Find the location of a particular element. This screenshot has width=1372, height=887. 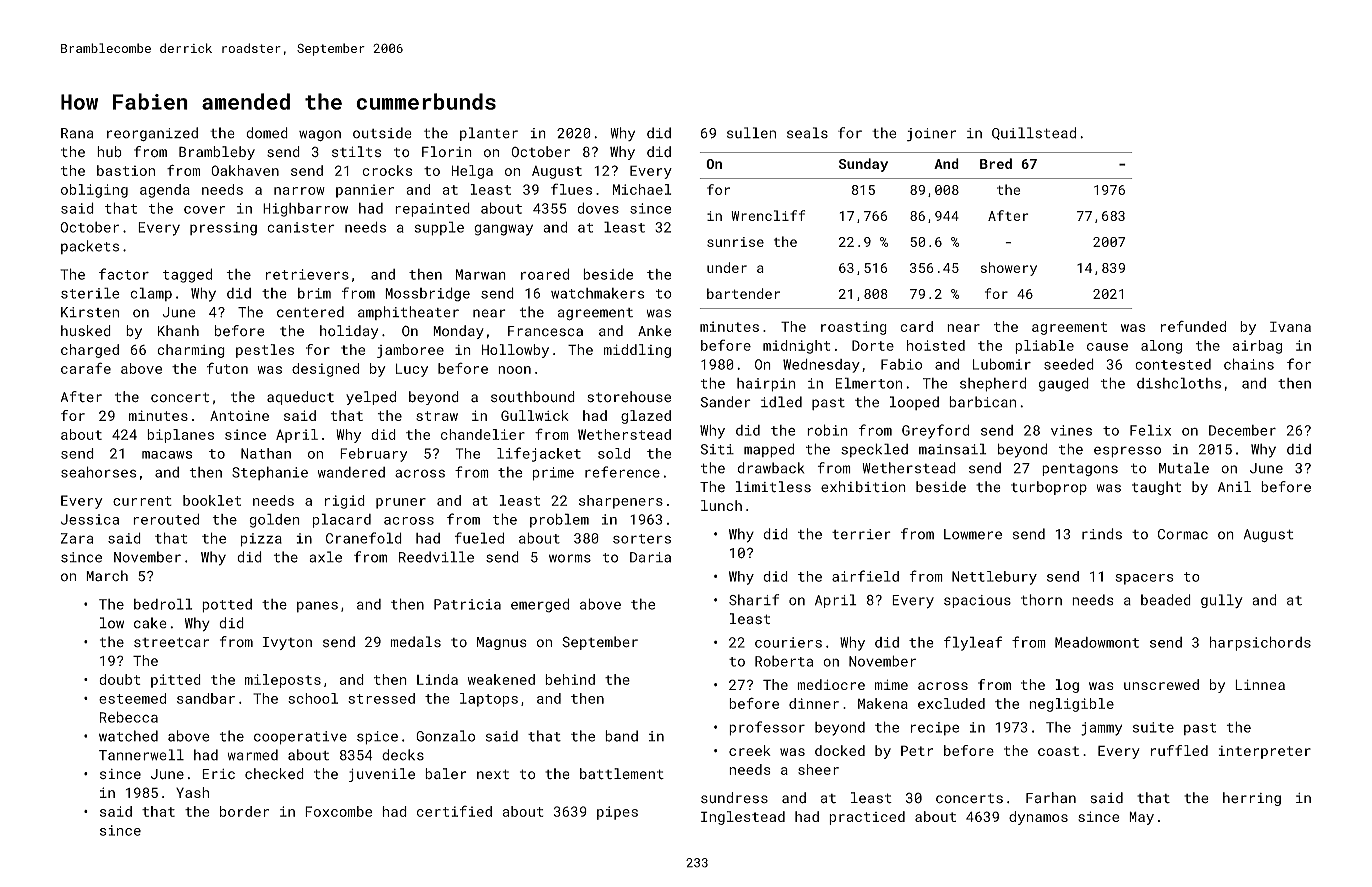

midnight is located at coordinates (796, 347).
